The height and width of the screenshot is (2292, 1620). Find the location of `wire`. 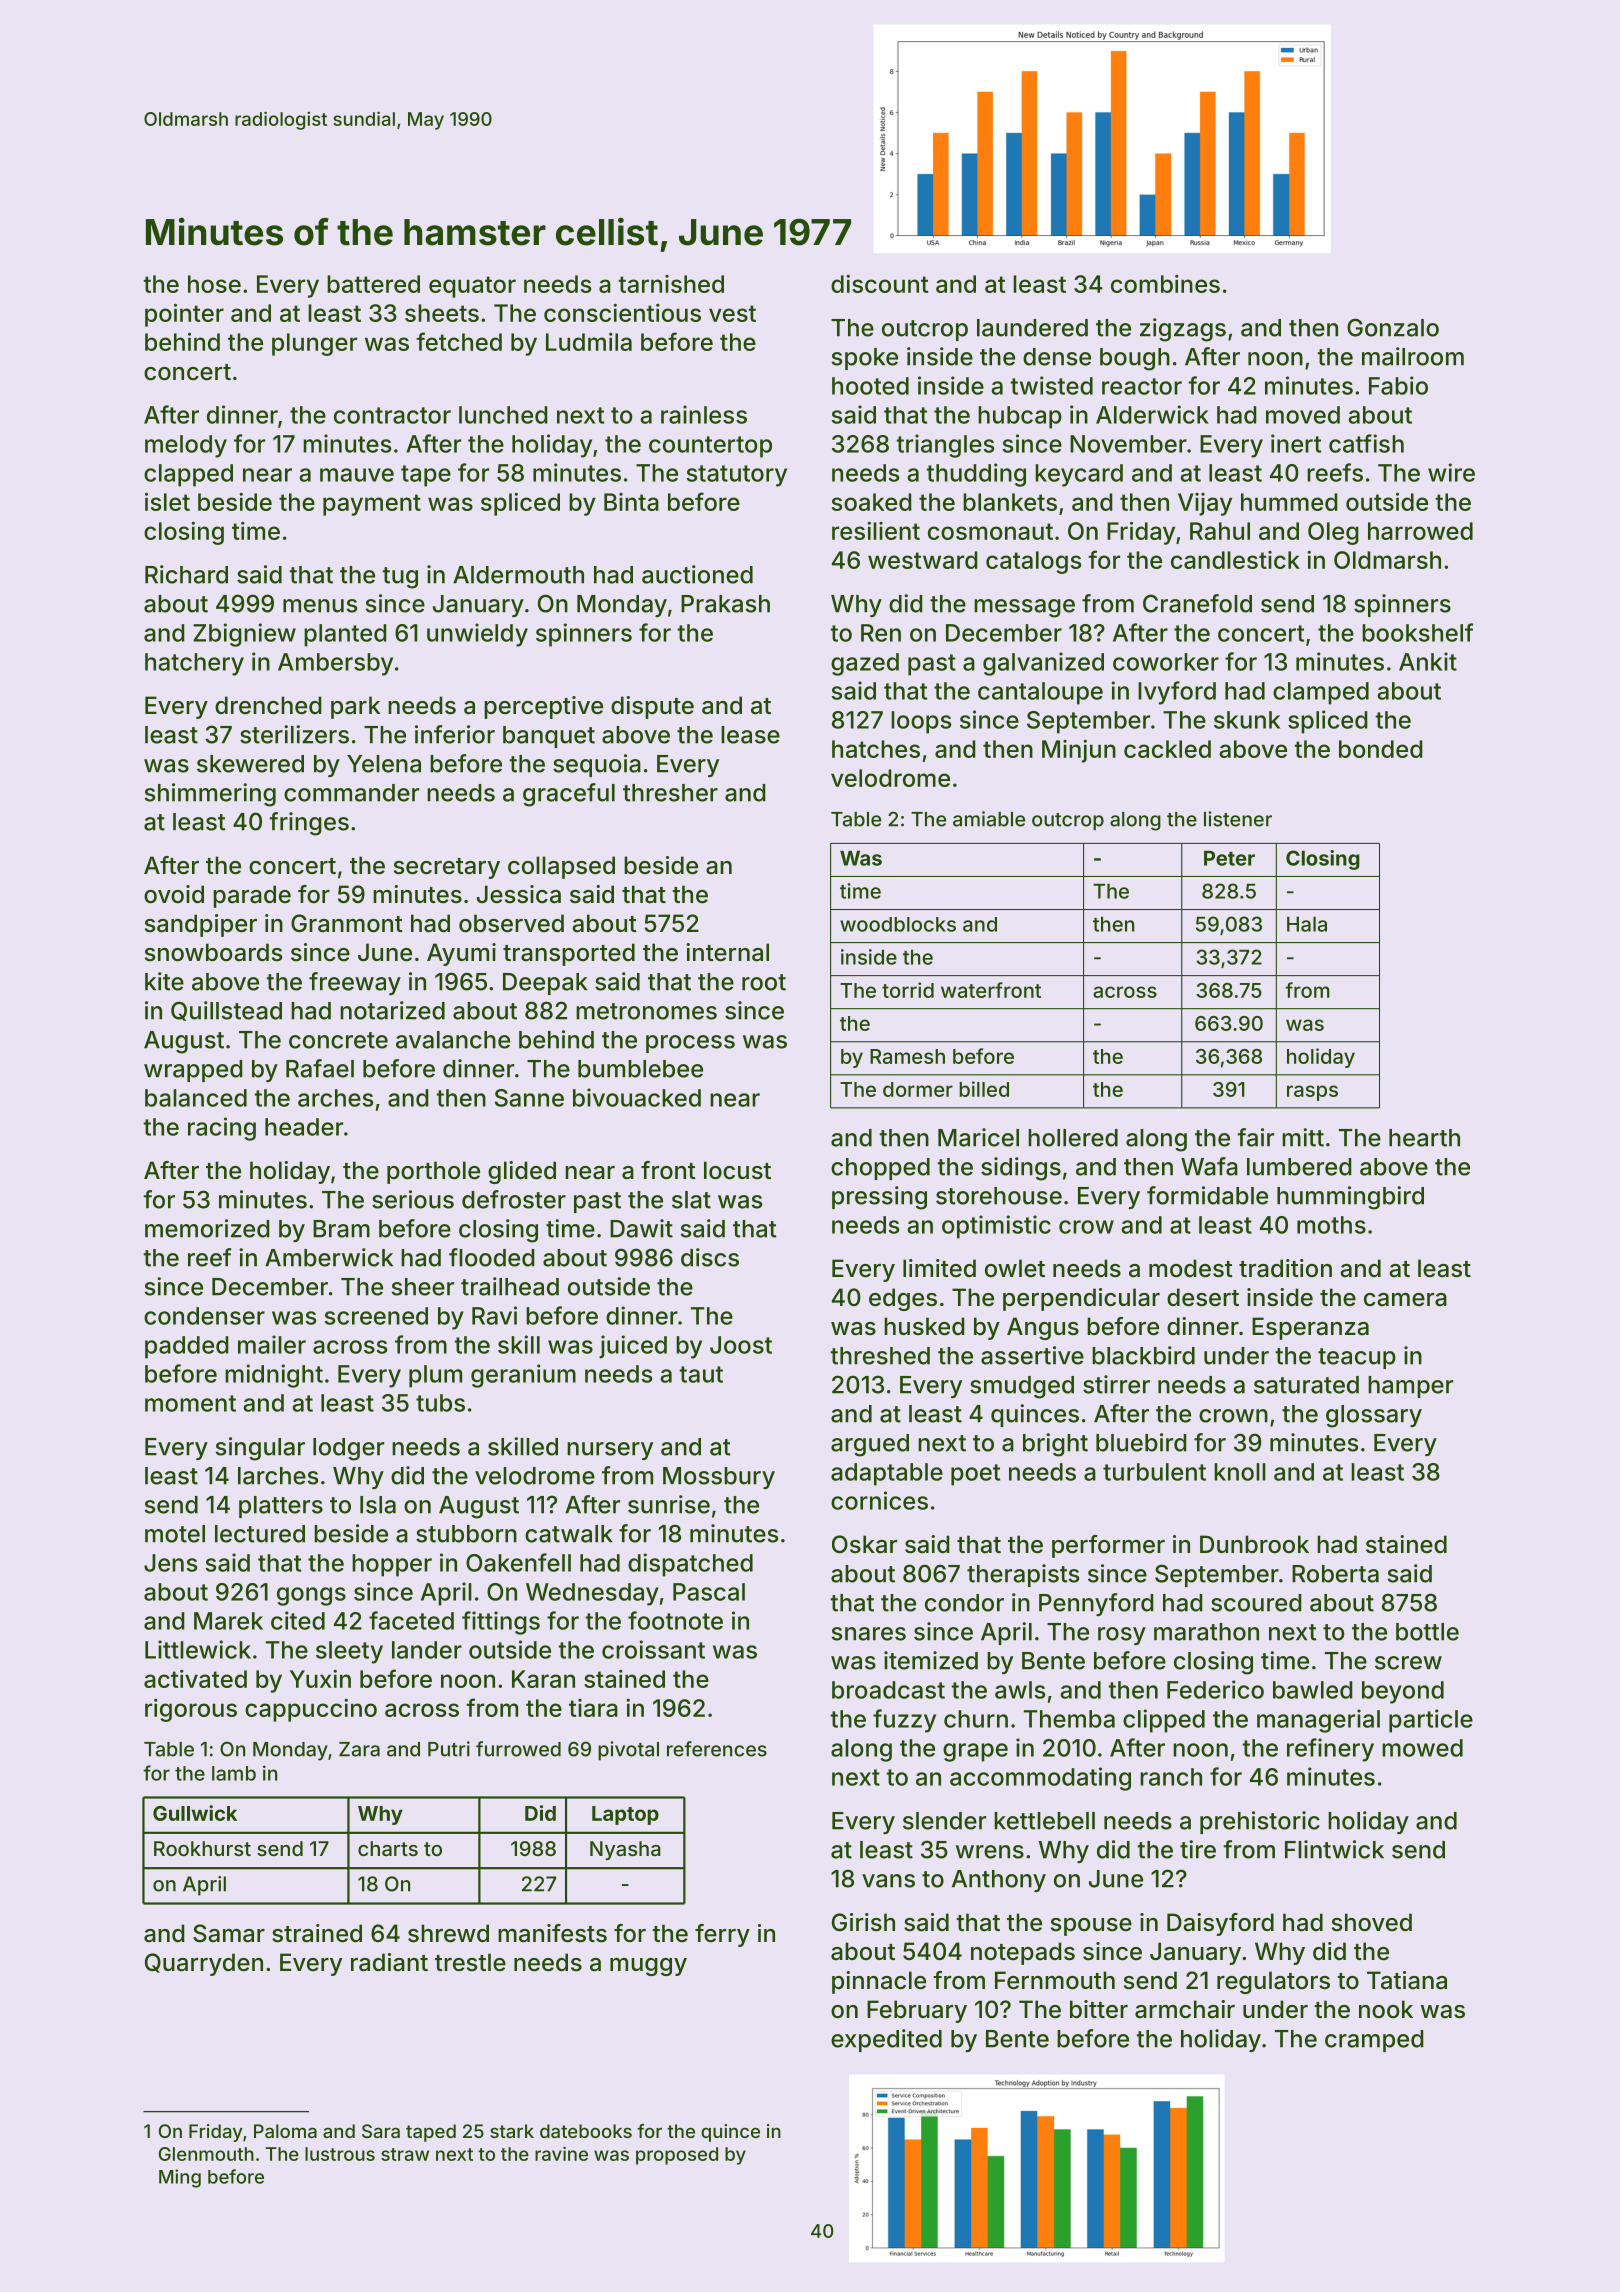

wire is located at coordinates (1451, 472).
